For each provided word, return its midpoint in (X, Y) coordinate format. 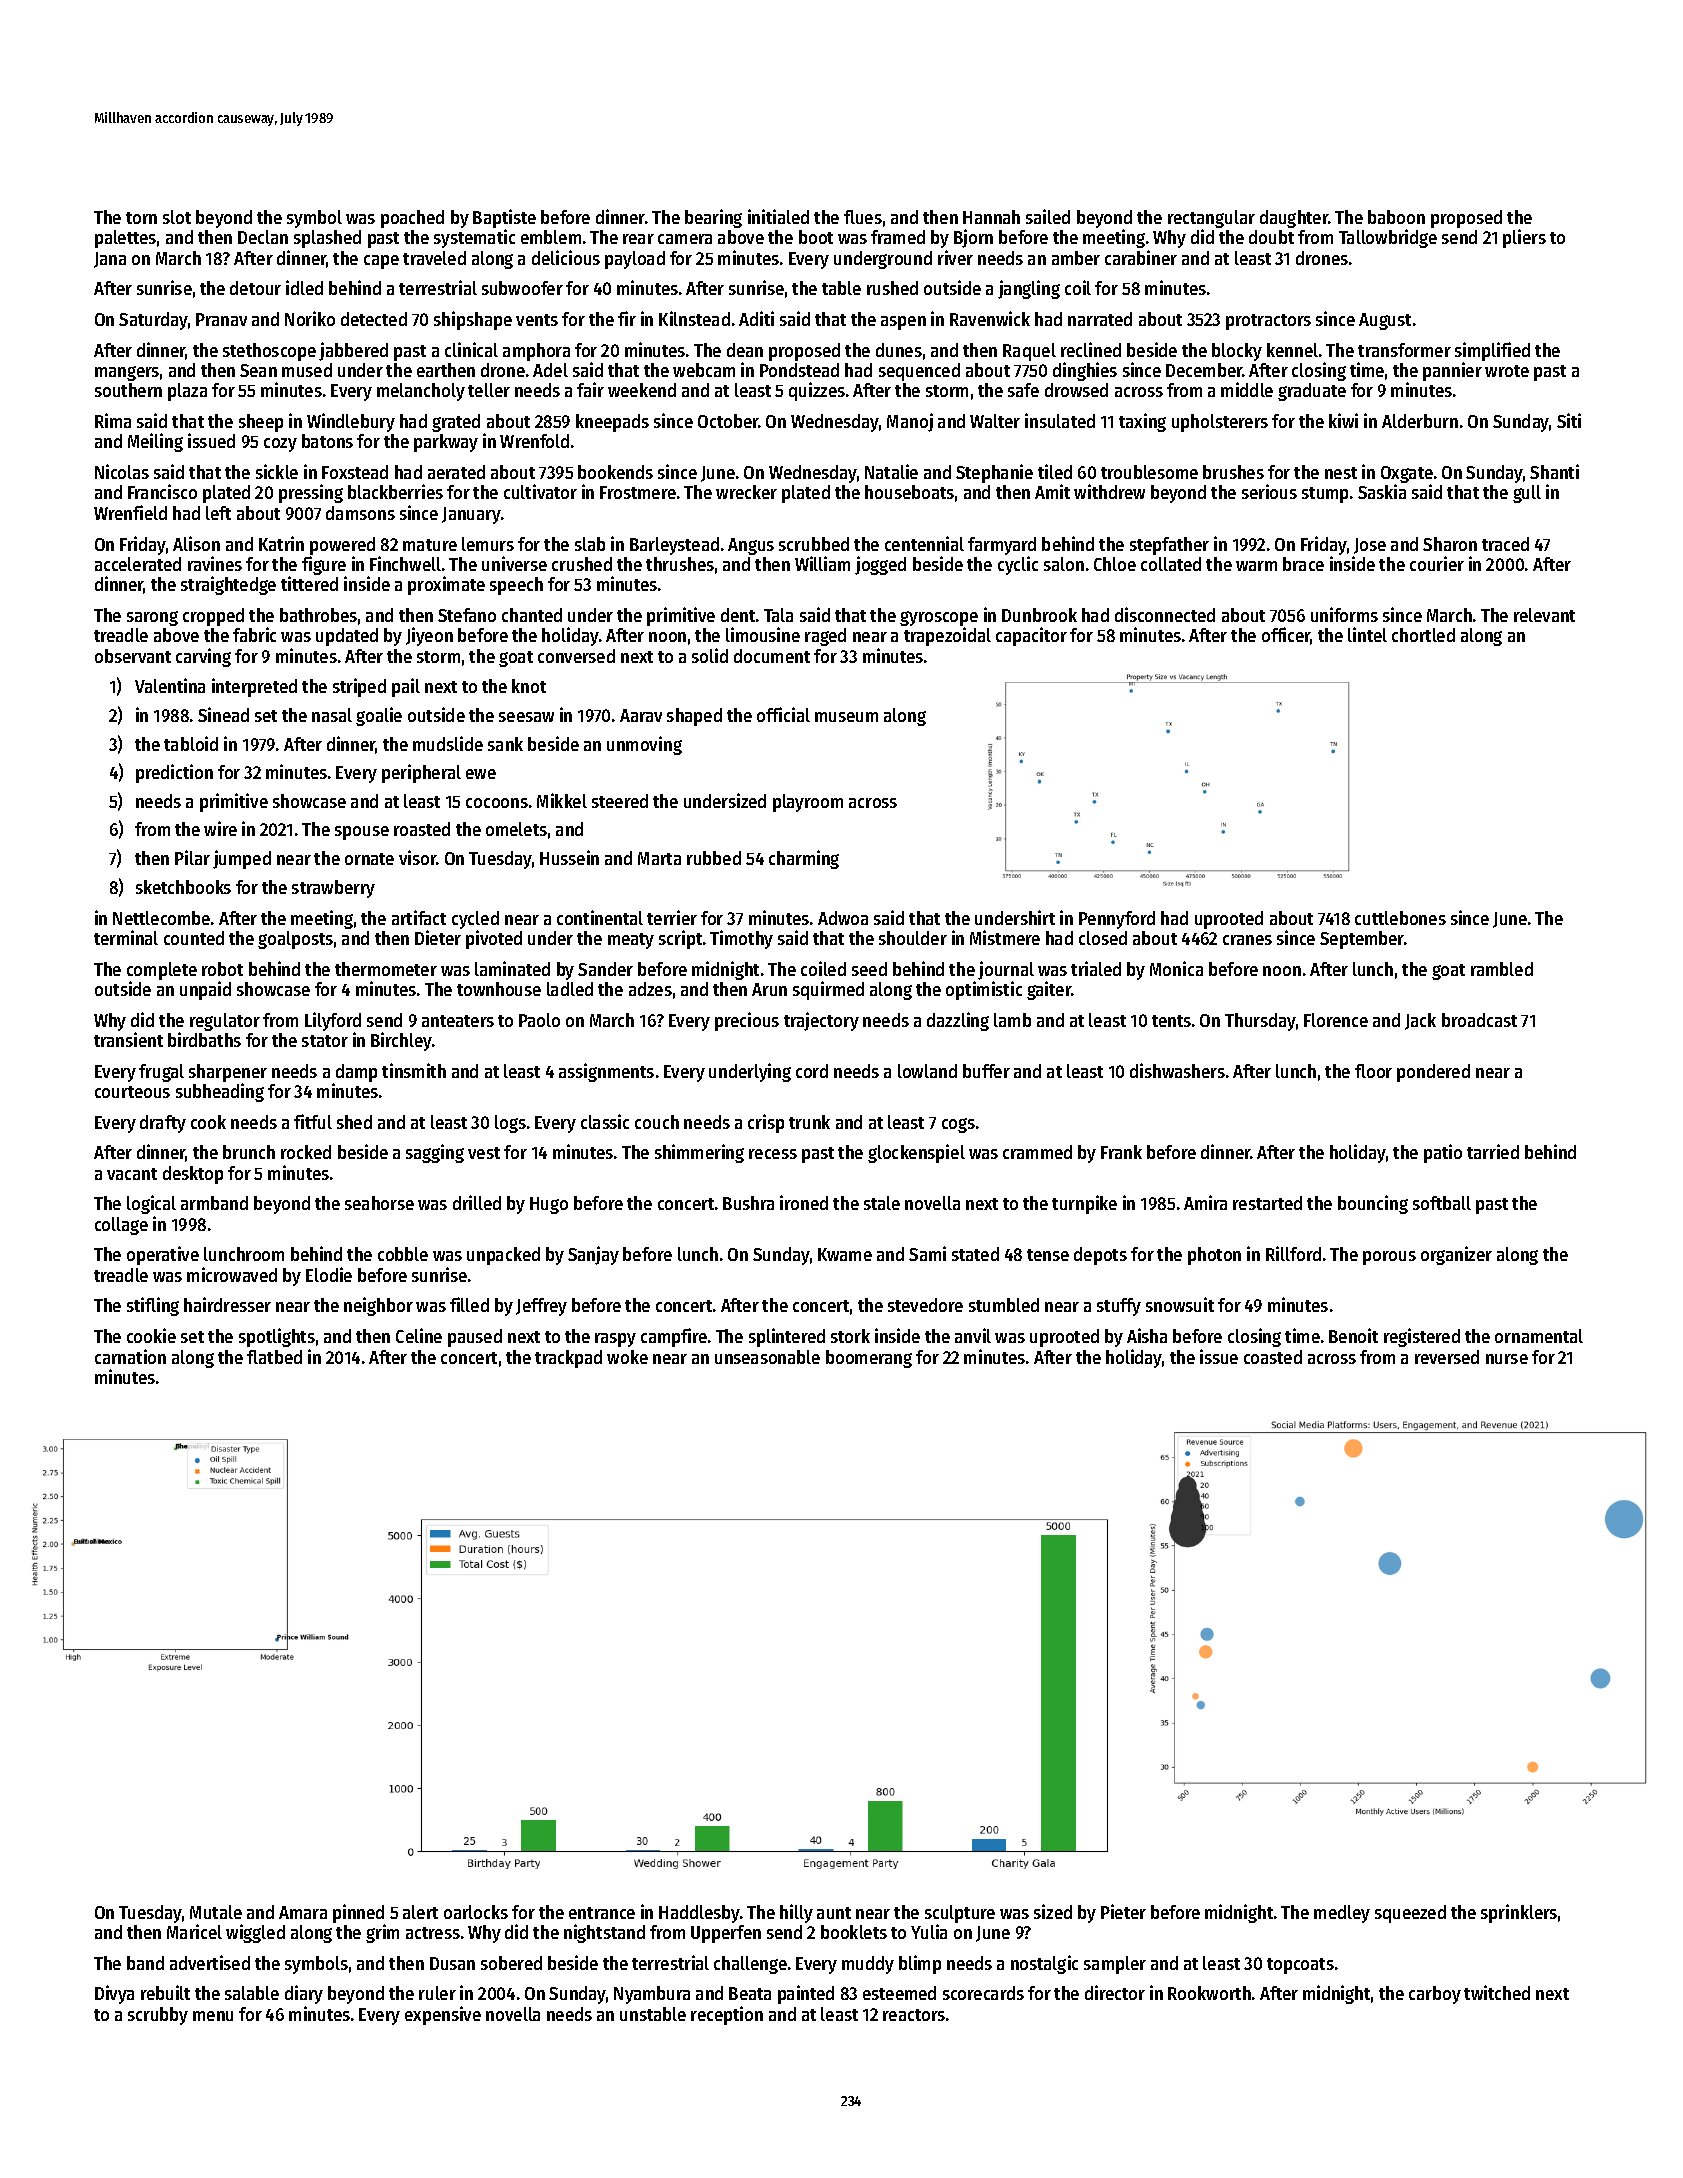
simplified (1492, 351)
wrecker (746, 492)
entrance (602, 1913)
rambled (1502, 969)
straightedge (228, 585)
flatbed (274, 1357)
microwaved (232, 1274)
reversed (1447, 1357)
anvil (973, 1335)
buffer (986, 1071)
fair (590, 389)
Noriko (310, 318)
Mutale (216, 1912)
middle (1247, 389)
